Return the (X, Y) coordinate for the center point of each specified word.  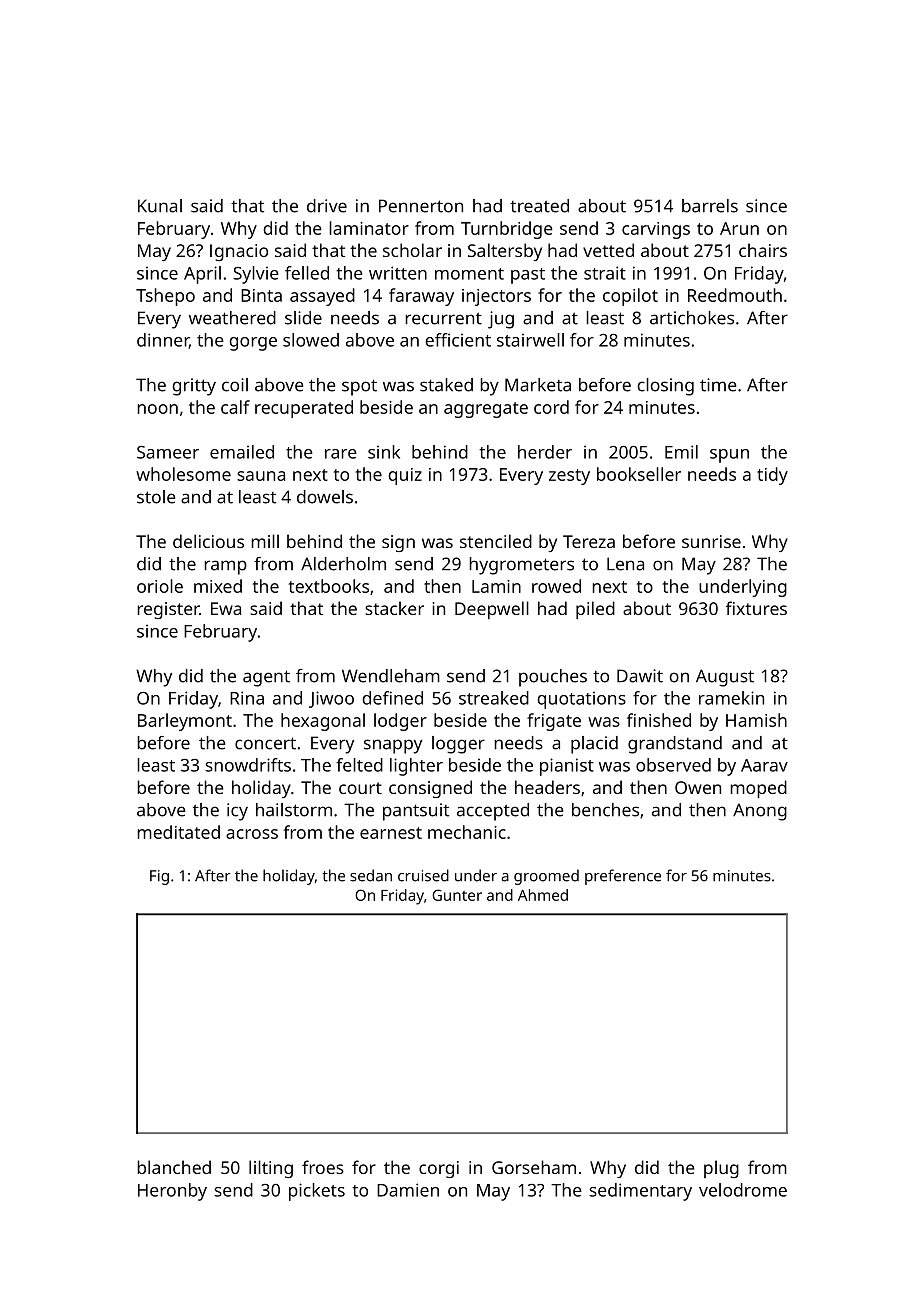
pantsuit (416, 812)
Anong (760, 812)
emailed (242, 452)
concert (265, 743)
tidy (772, 476)
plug (721, 1169)
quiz (405, 476)
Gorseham (534, 1167)
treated (539, 206)
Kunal (160, 206)
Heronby (172, 1192)
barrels (710, 206)
